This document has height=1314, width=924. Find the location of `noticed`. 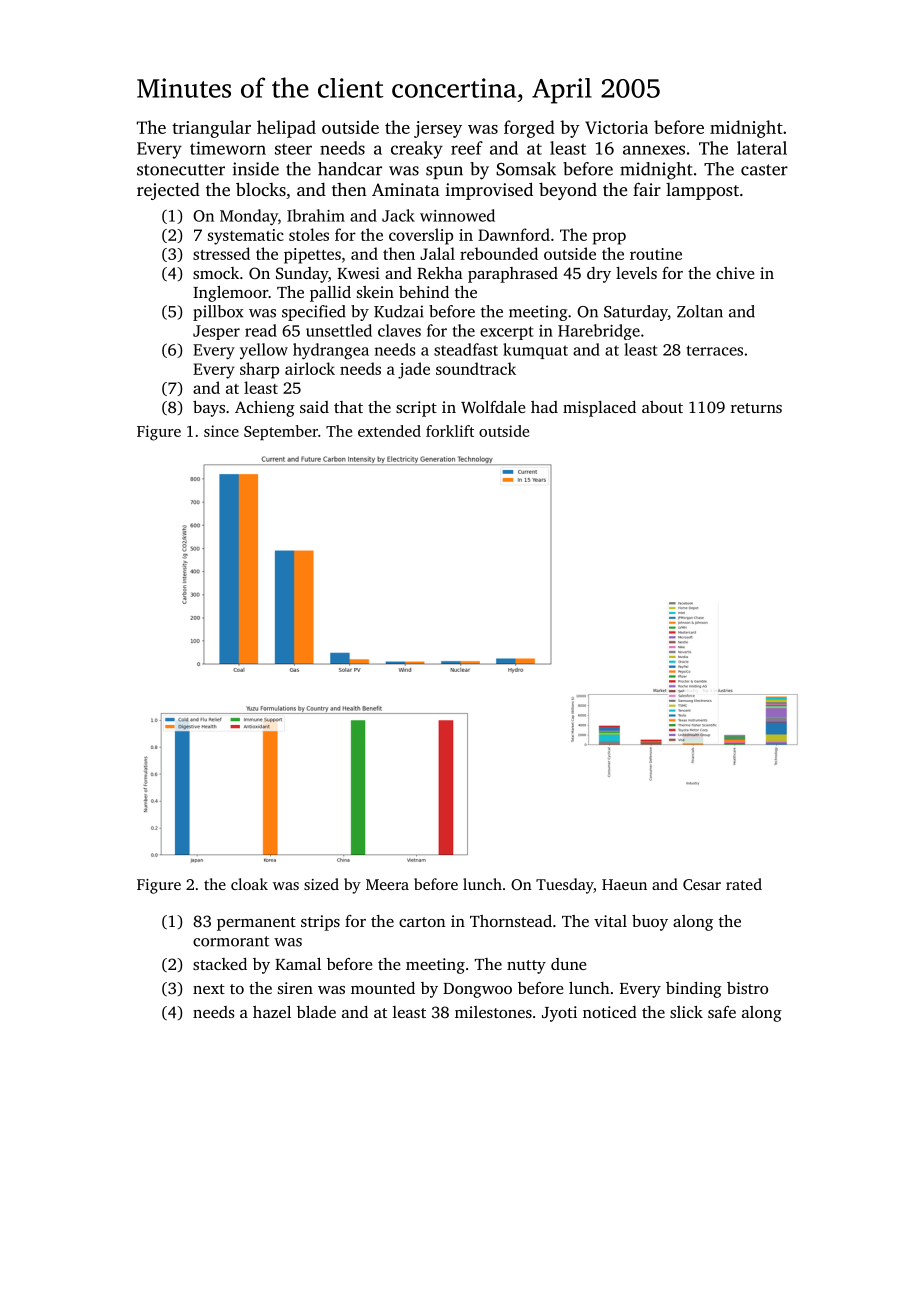

noticed is located at coordinates (610, 1012).
